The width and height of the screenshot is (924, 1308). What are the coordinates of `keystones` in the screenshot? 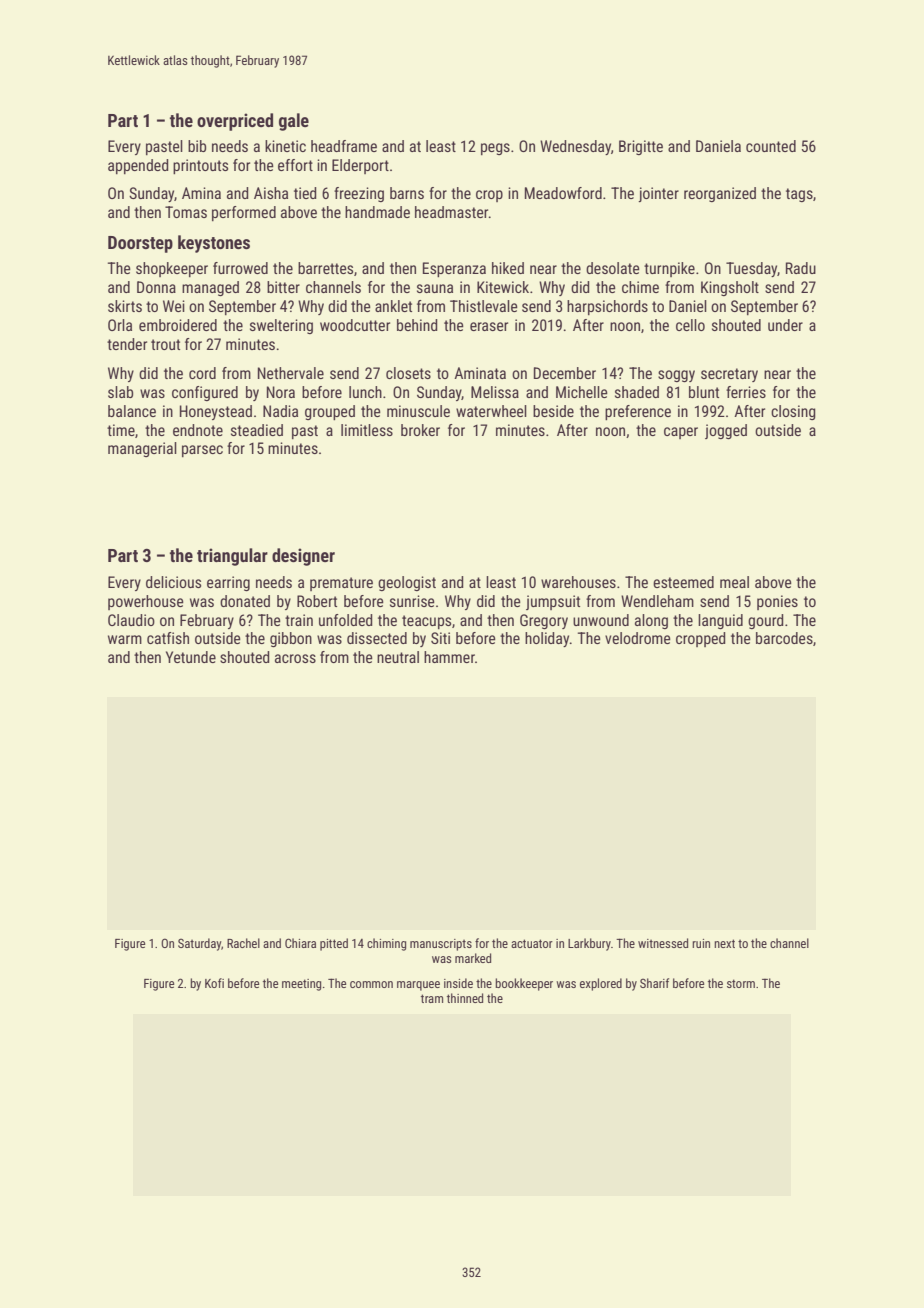 It's located at (214, 244).
